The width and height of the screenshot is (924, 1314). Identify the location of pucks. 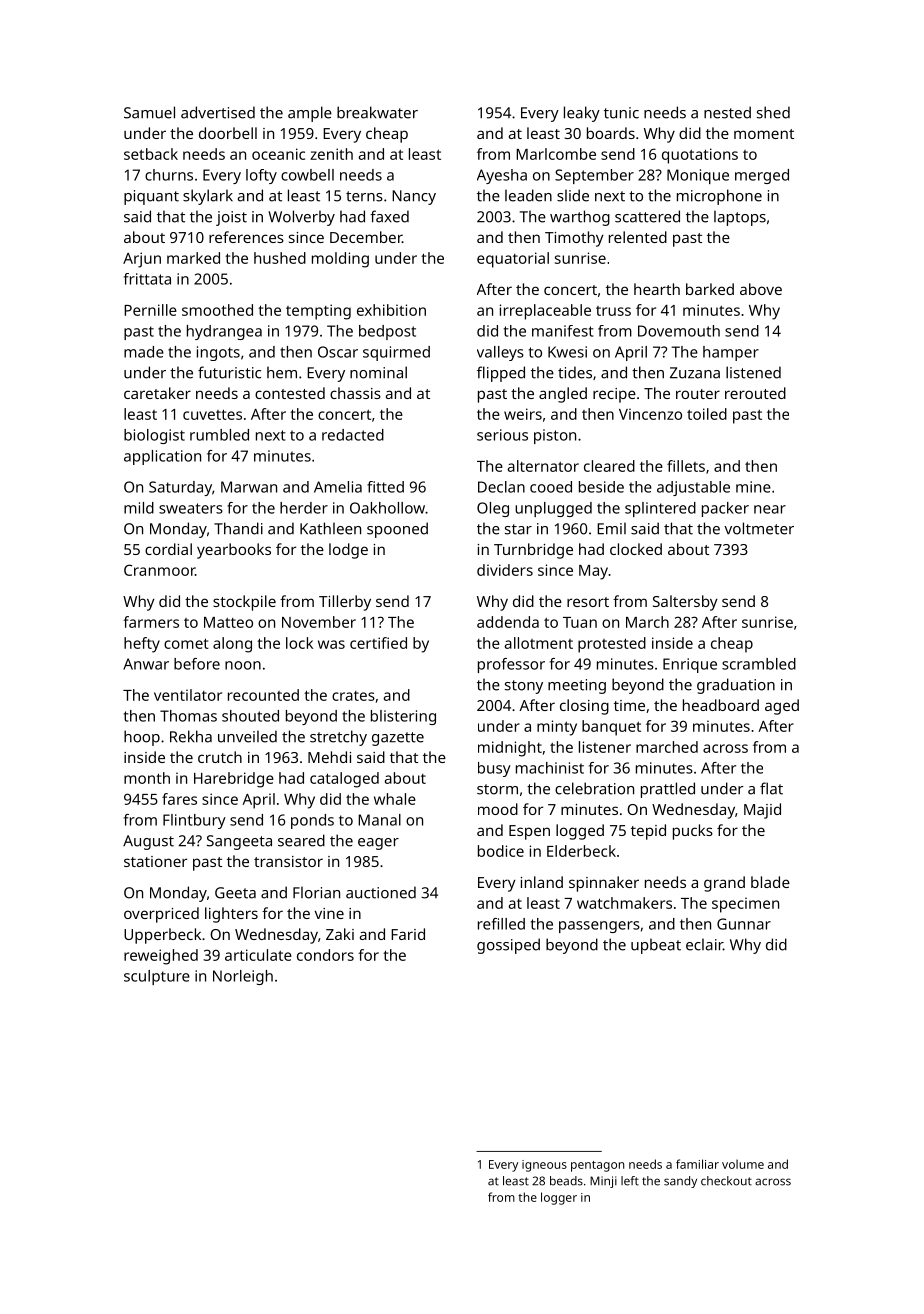
(693, 832).
